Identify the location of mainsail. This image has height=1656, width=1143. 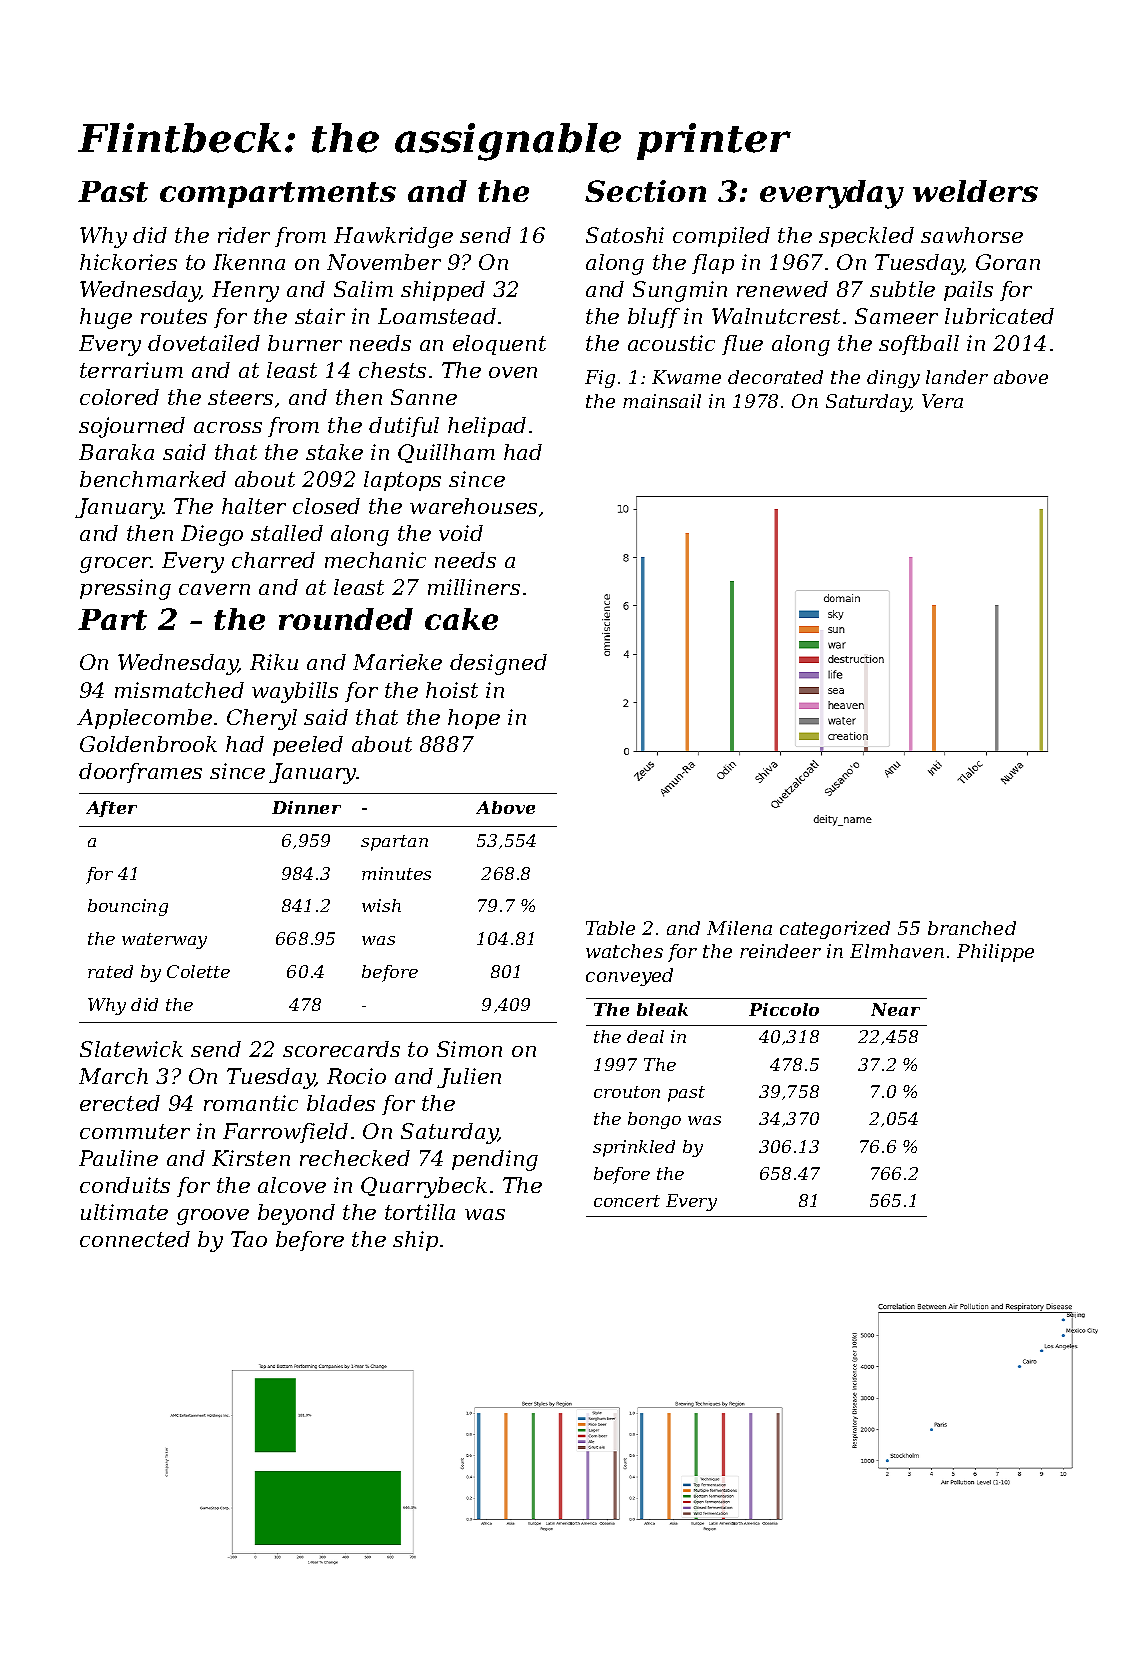
(662, 401).
